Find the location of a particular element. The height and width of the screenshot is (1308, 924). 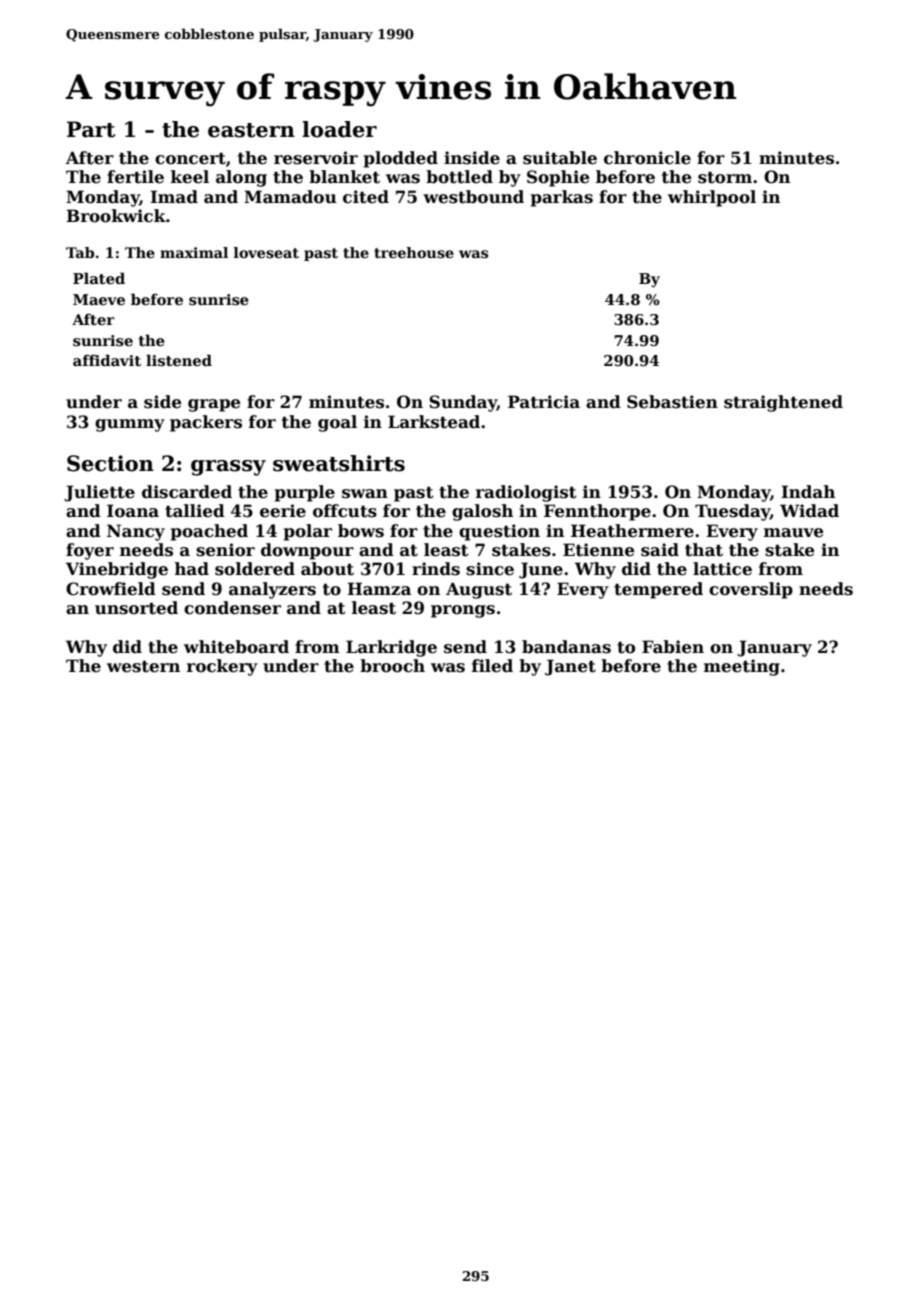

lattice is located at coordinates (722, 569).
